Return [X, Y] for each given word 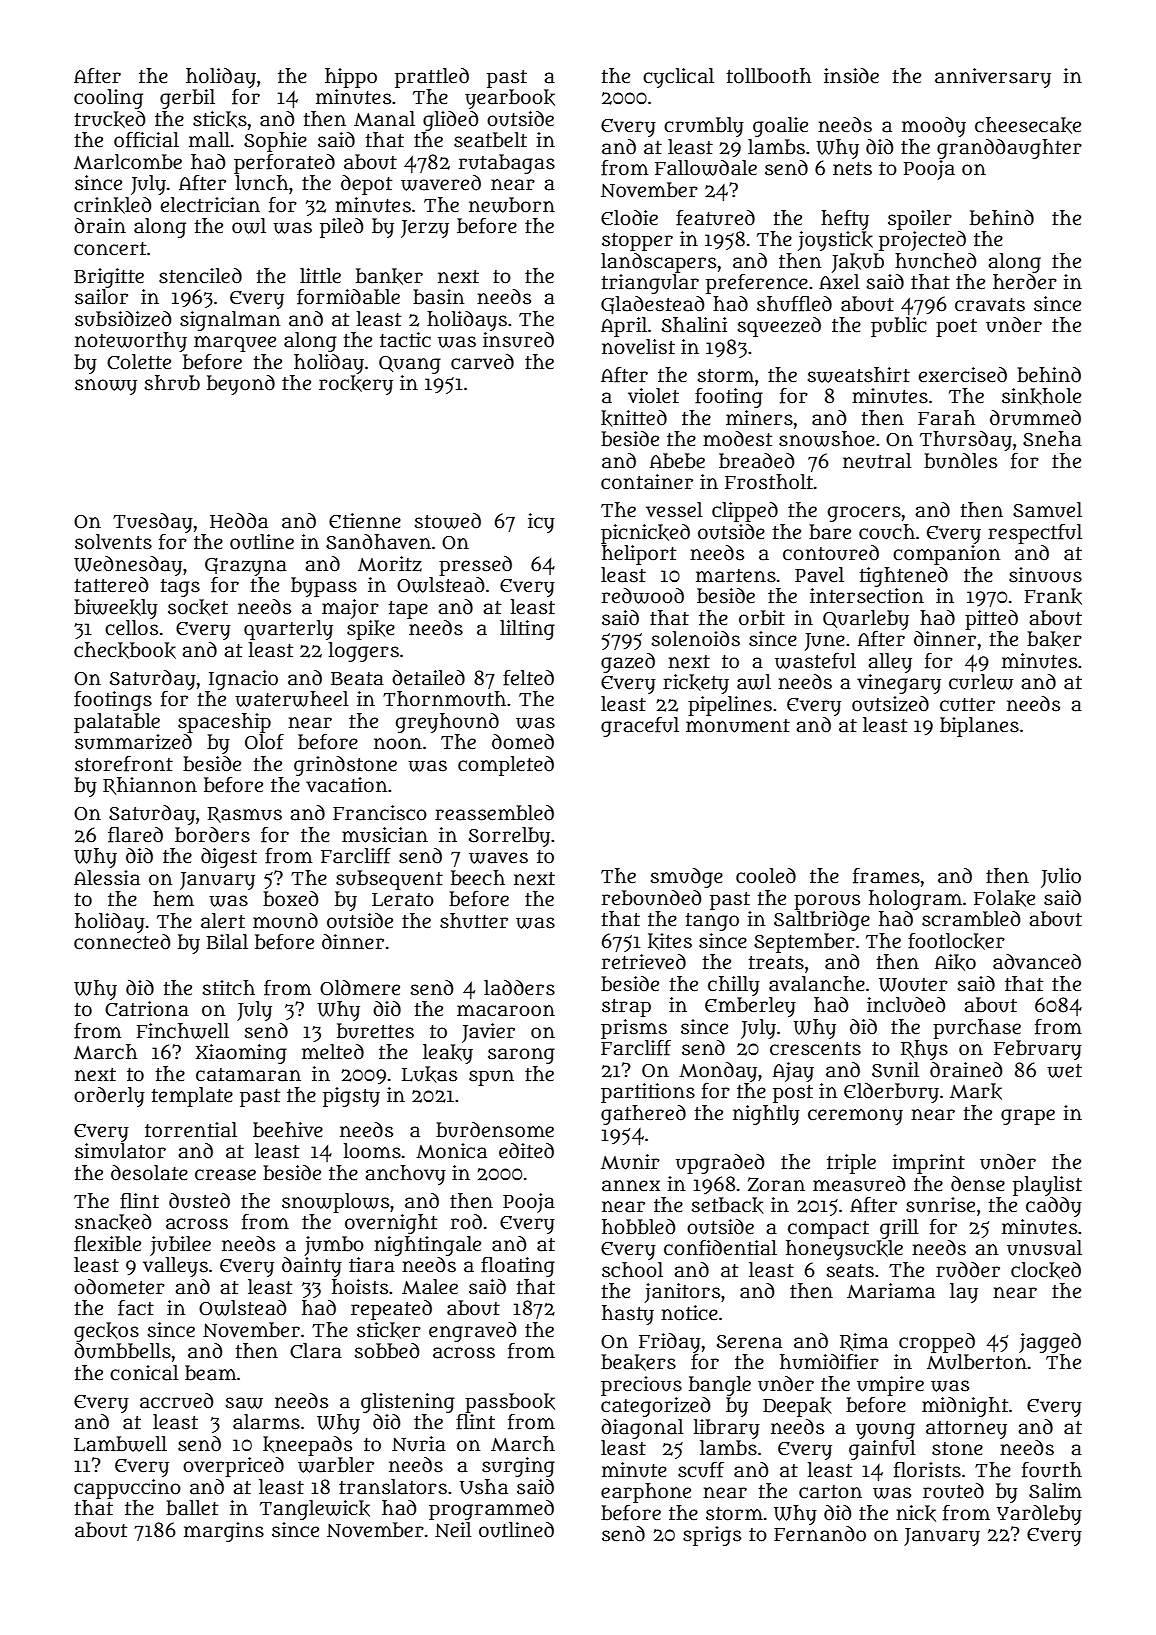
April [624, 327]
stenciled [200, 276]
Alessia [107, 878]
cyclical [678, 78]
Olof [264, 742]
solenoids [696, 639]
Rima [864, 1342]
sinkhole [1041, 396]
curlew [981, 682]
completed [506, 766]
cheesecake [1028, 125]
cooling [108, 99]
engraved [472, 1332]
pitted [991, 620]
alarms [266, 1422]
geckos [106, 1332]
